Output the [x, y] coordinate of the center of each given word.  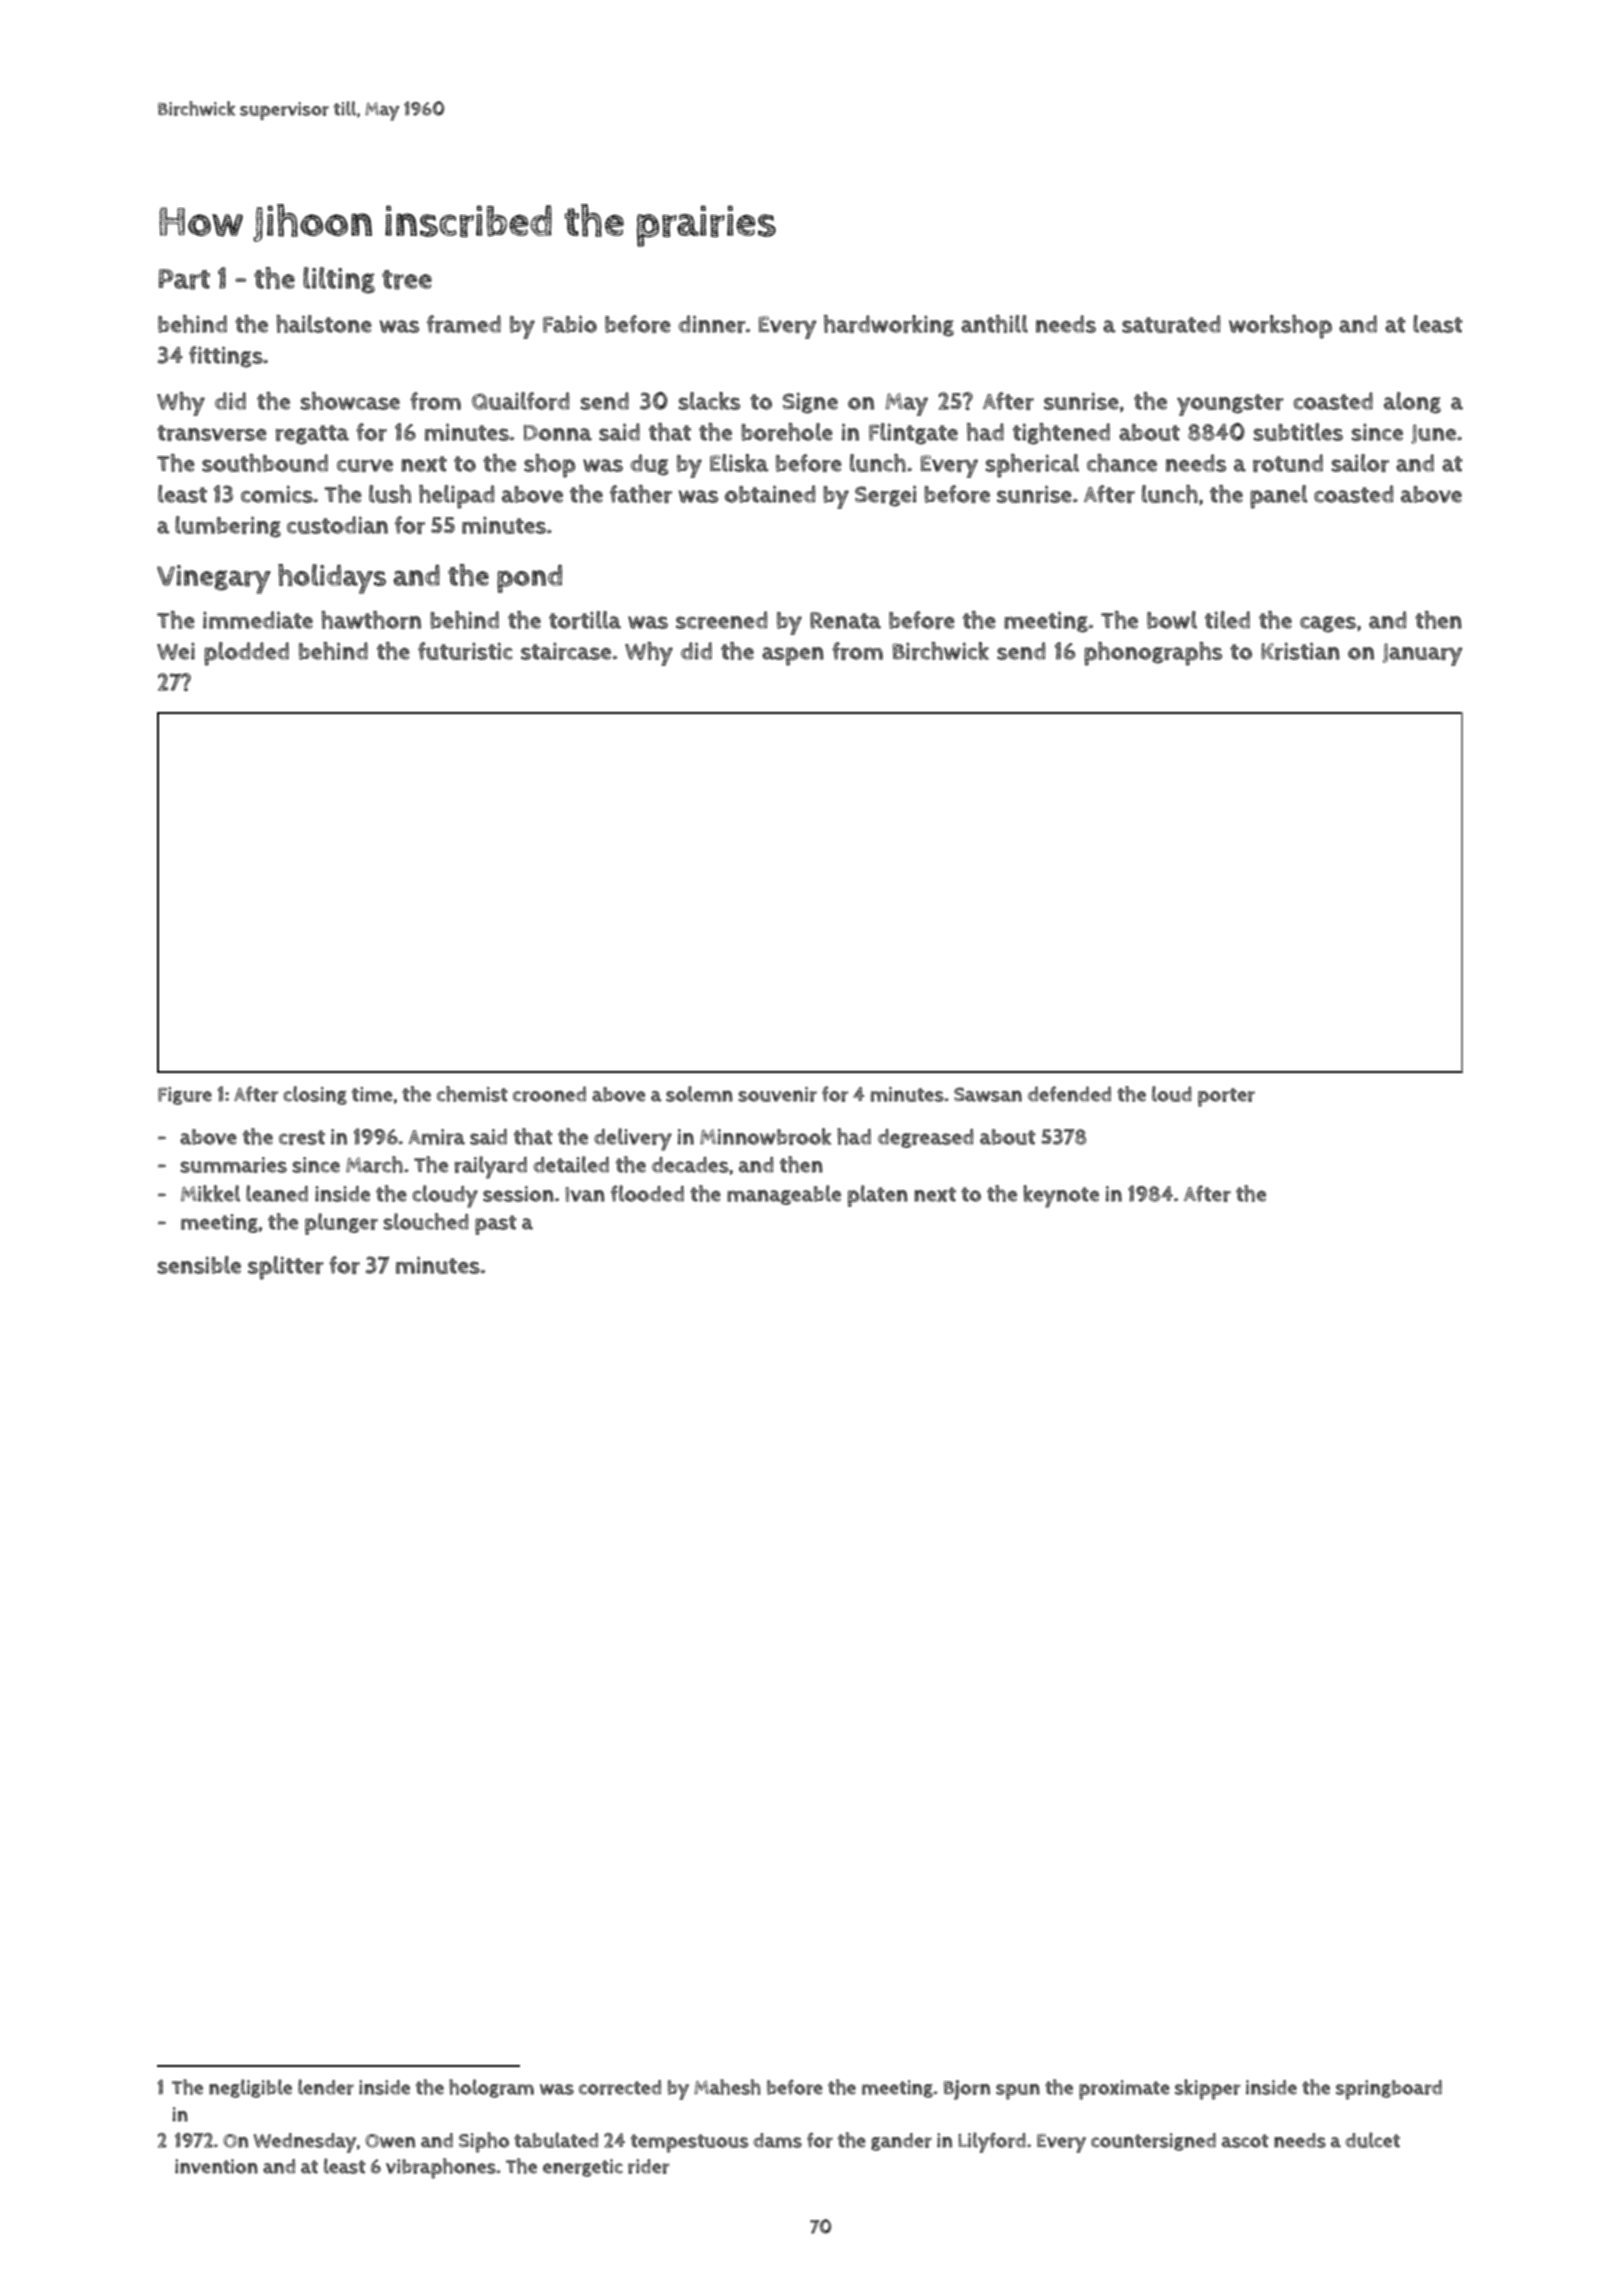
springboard [1389, 2090]
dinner [712, 324]
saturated [1171, 324]
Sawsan [988, 1094]
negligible [250, 2088]
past [495, 1225]
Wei [176, 651]
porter [1226, 1097]
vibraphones [441, 2168]
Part [184, 279]
